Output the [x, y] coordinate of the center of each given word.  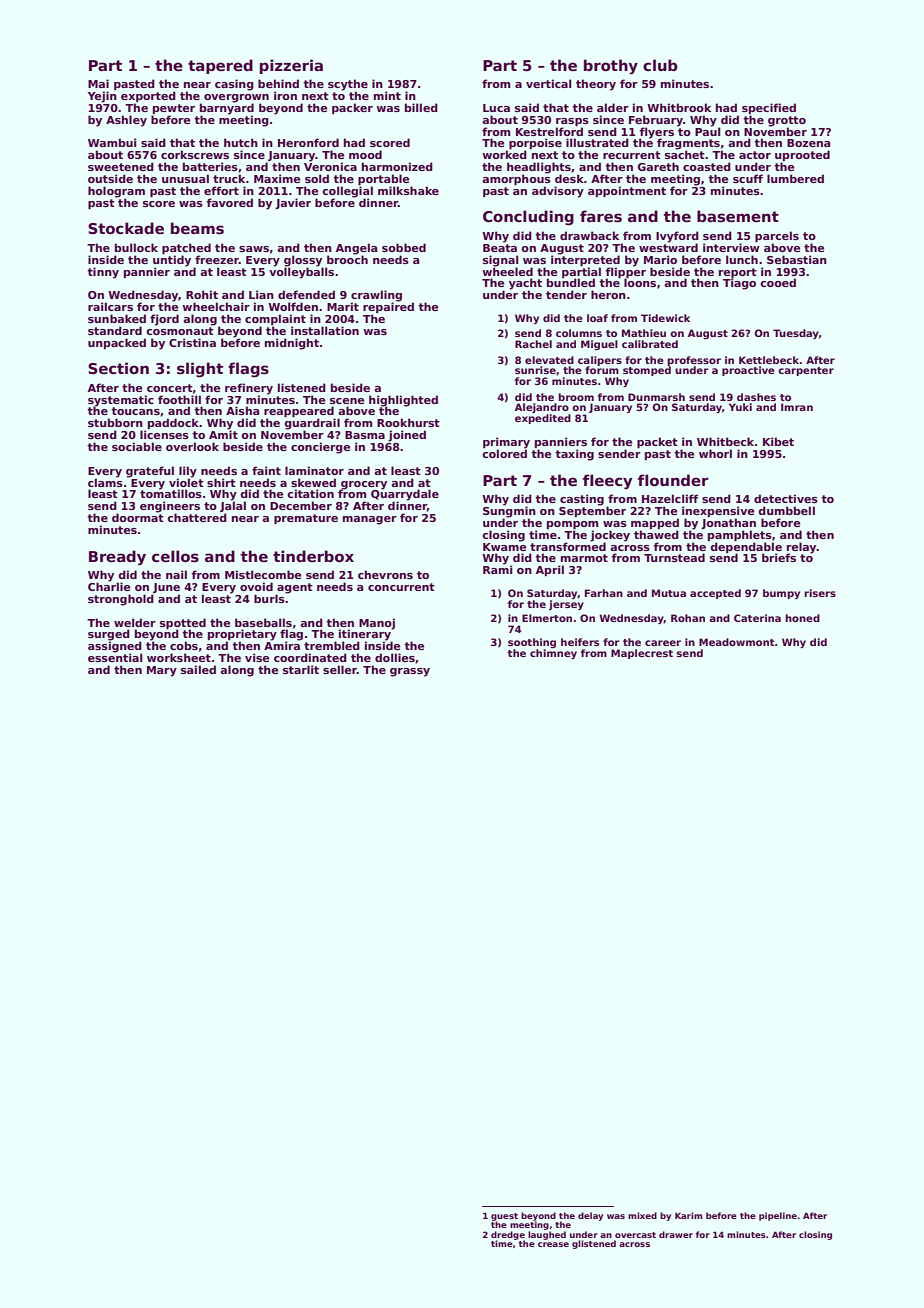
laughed [547, 1235]
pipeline [778, 1216]
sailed [198, 669]
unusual [185, 178]
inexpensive [718, 511]
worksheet [179, 657]
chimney [553, 654]
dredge [508, 1235]
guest [504, 1217]
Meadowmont [736, 642]
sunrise [535, 370]
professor [694, 361]
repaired [388, 307]
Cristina [192, 342]
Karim [689, 1215]
